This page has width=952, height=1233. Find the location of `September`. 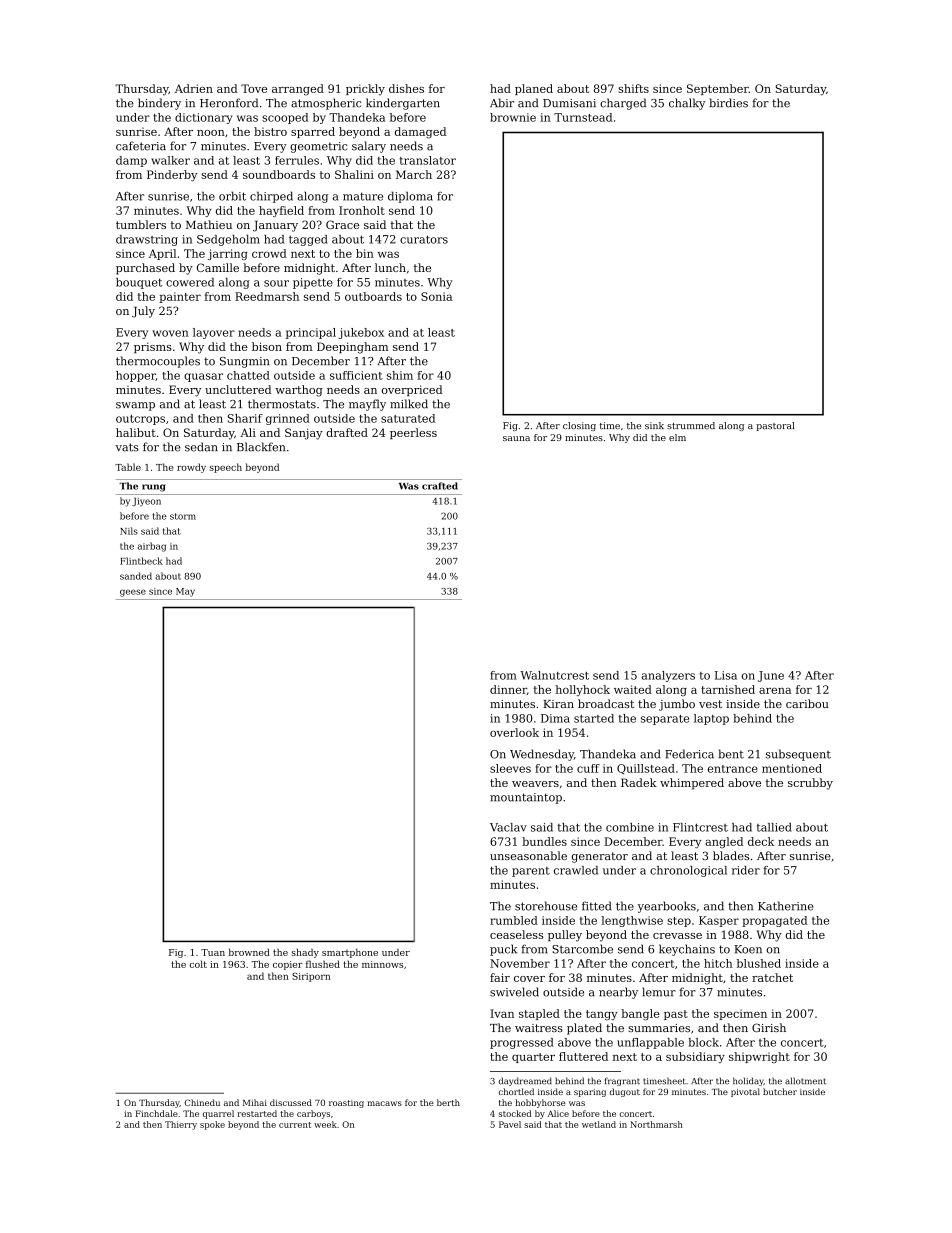

September is located at coordinates (718, 89).
